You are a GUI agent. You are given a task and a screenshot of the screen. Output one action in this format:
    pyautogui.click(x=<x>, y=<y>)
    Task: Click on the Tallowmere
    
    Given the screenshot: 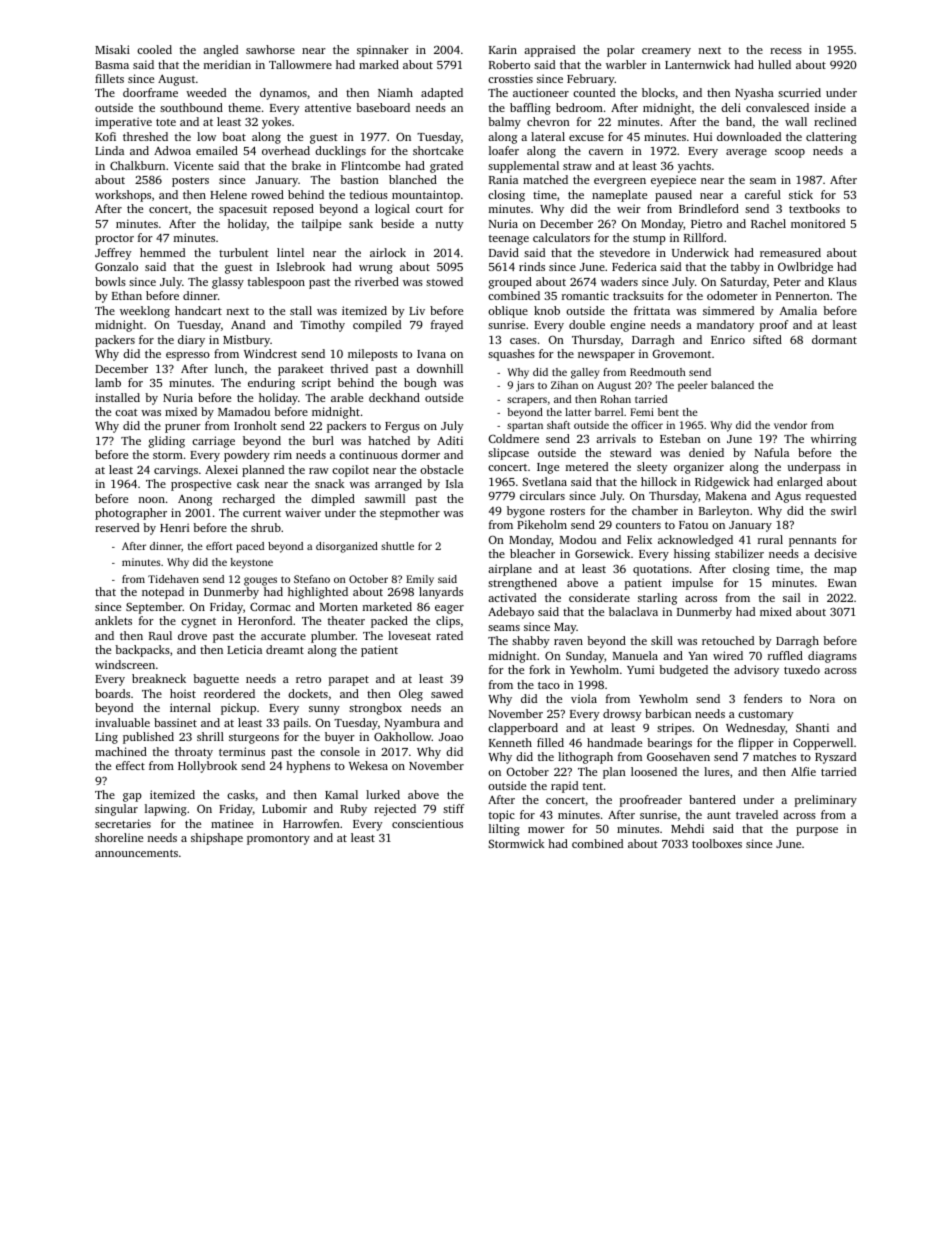 What is the action you would take?
    pyautogui.click(x=300, y=64)
